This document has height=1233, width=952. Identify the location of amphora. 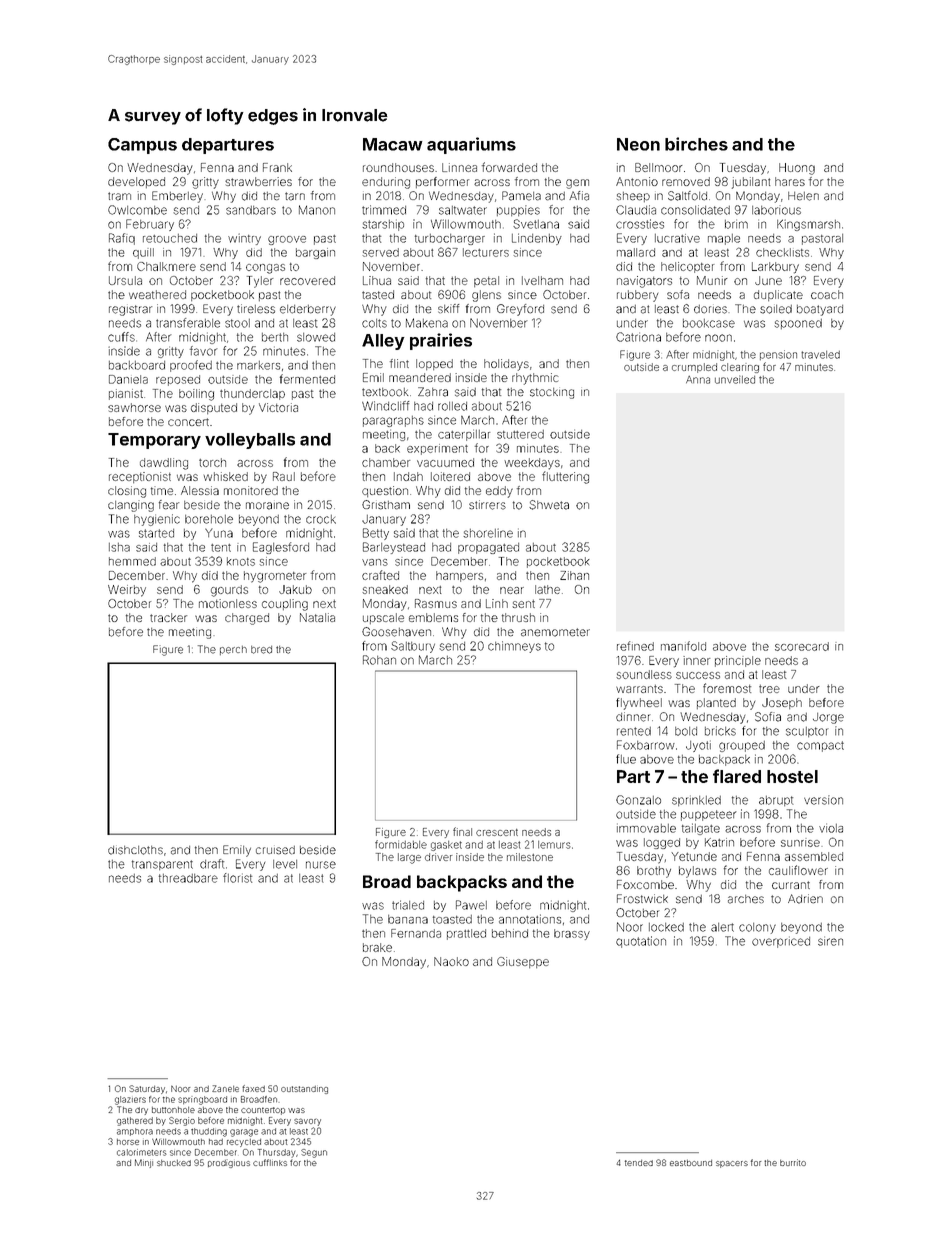
(135, 1132).
